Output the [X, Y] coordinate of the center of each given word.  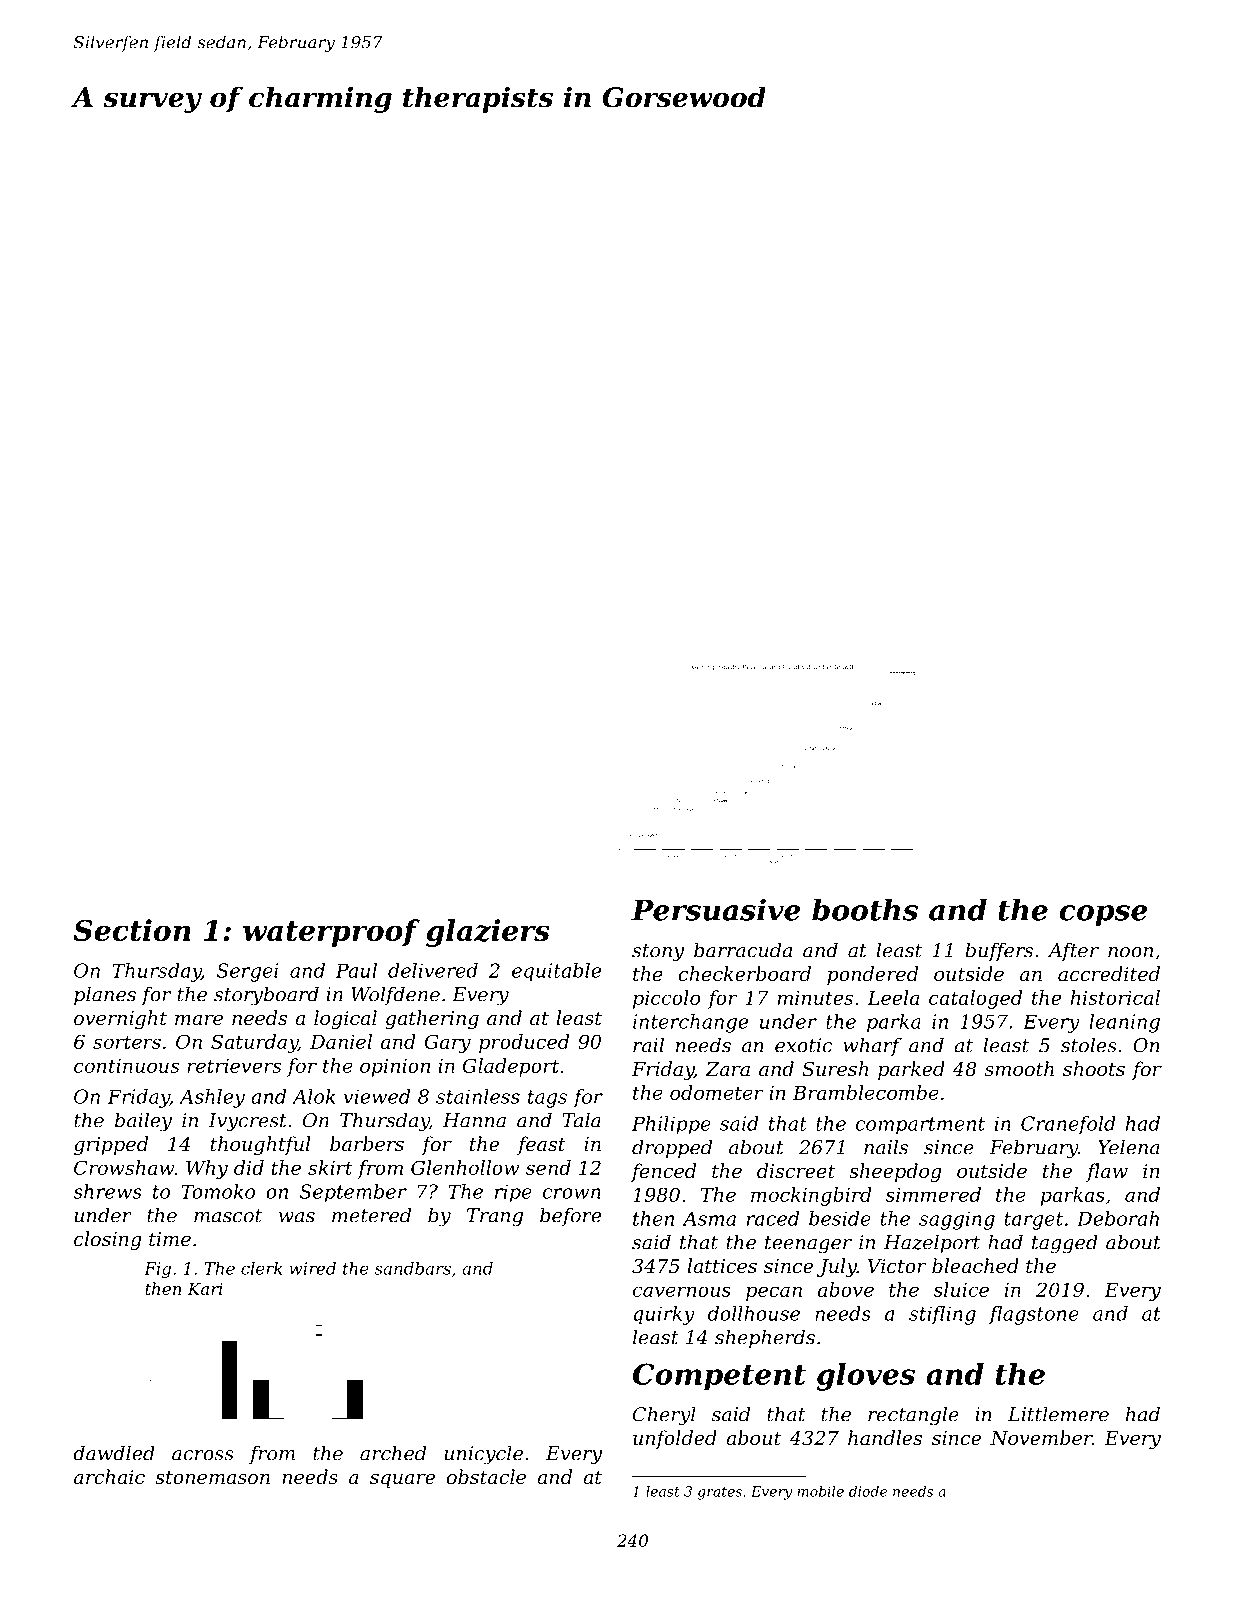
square [402, 1481]
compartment [920, 1126]
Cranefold [1068, 1125]
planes [105, 995]
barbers [367, 1143]
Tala [582, 1120]
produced [524, 1043]
